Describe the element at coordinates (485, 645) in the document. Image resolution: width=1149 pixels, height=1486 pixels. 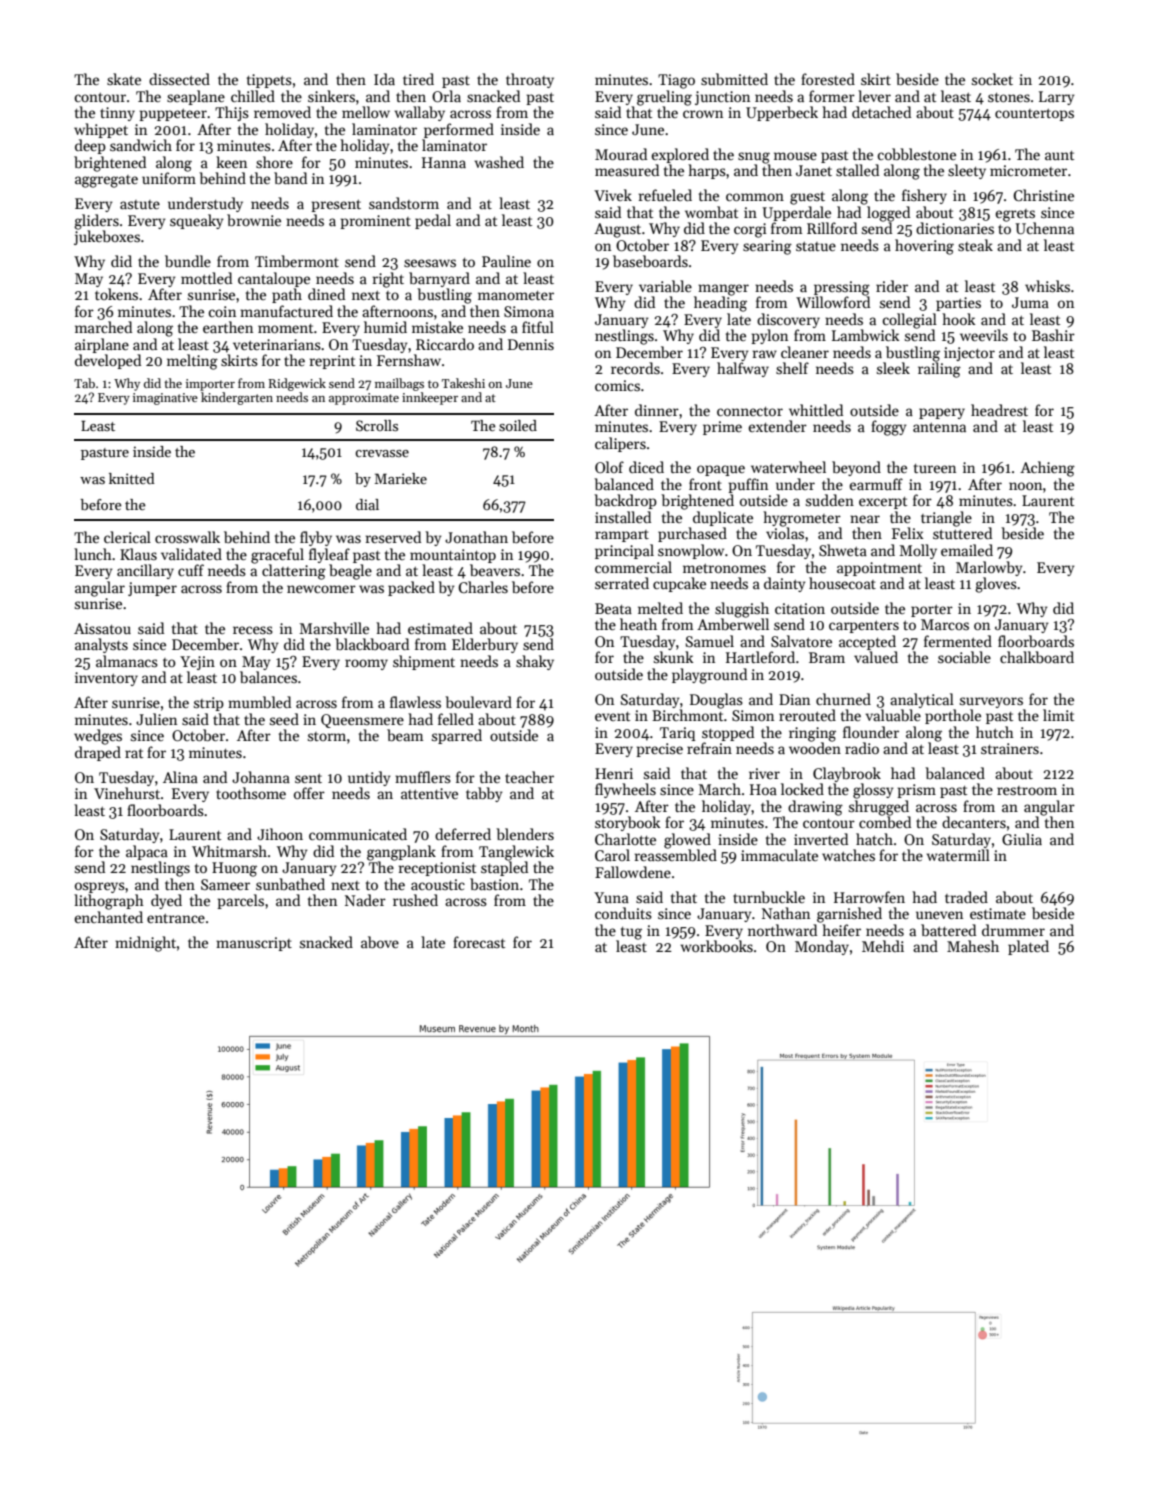
I see `Elderbury` at that location.
